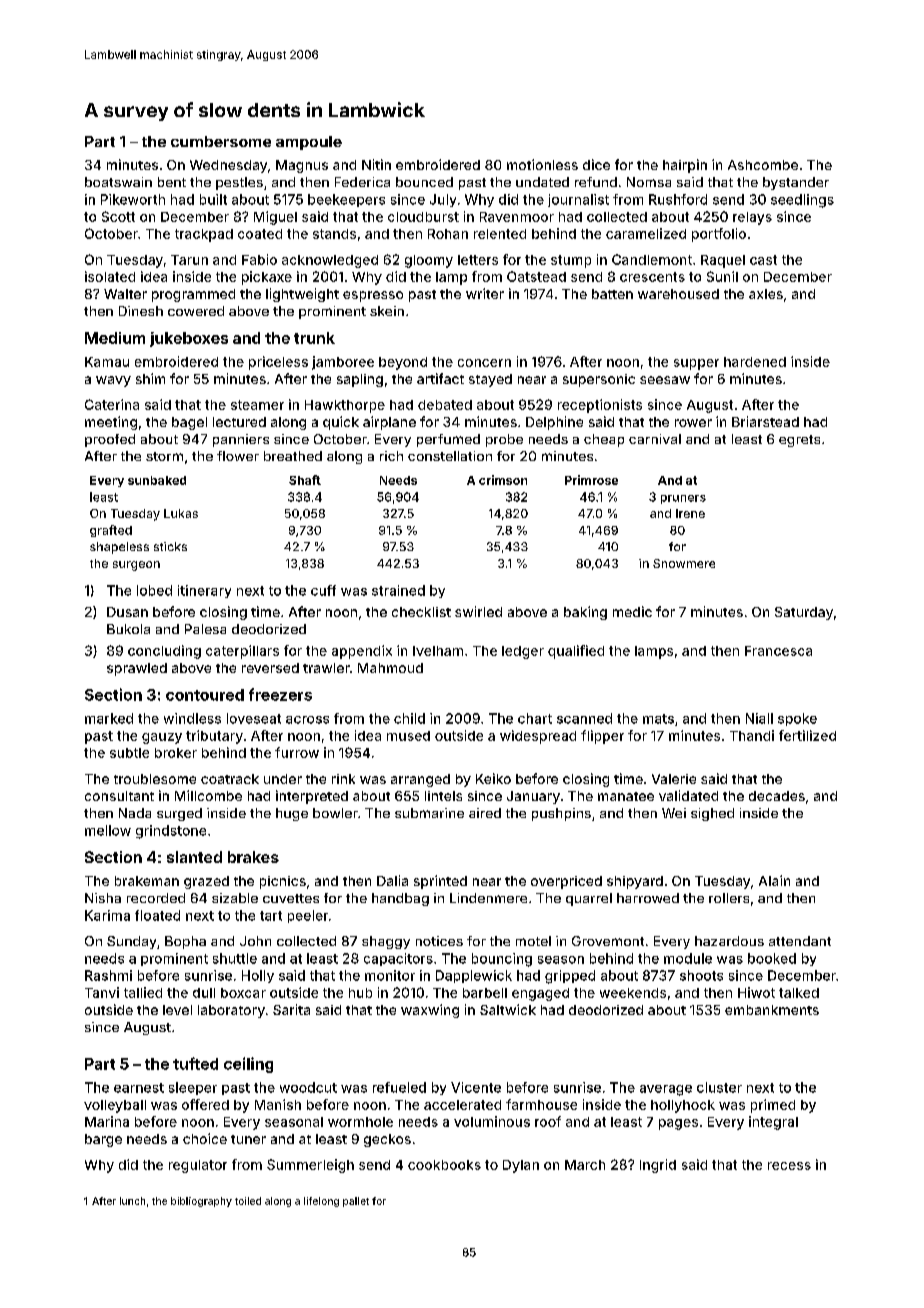 The height and width of the page is (1308, 924). I want to click on bounced, so click(424, 182).
